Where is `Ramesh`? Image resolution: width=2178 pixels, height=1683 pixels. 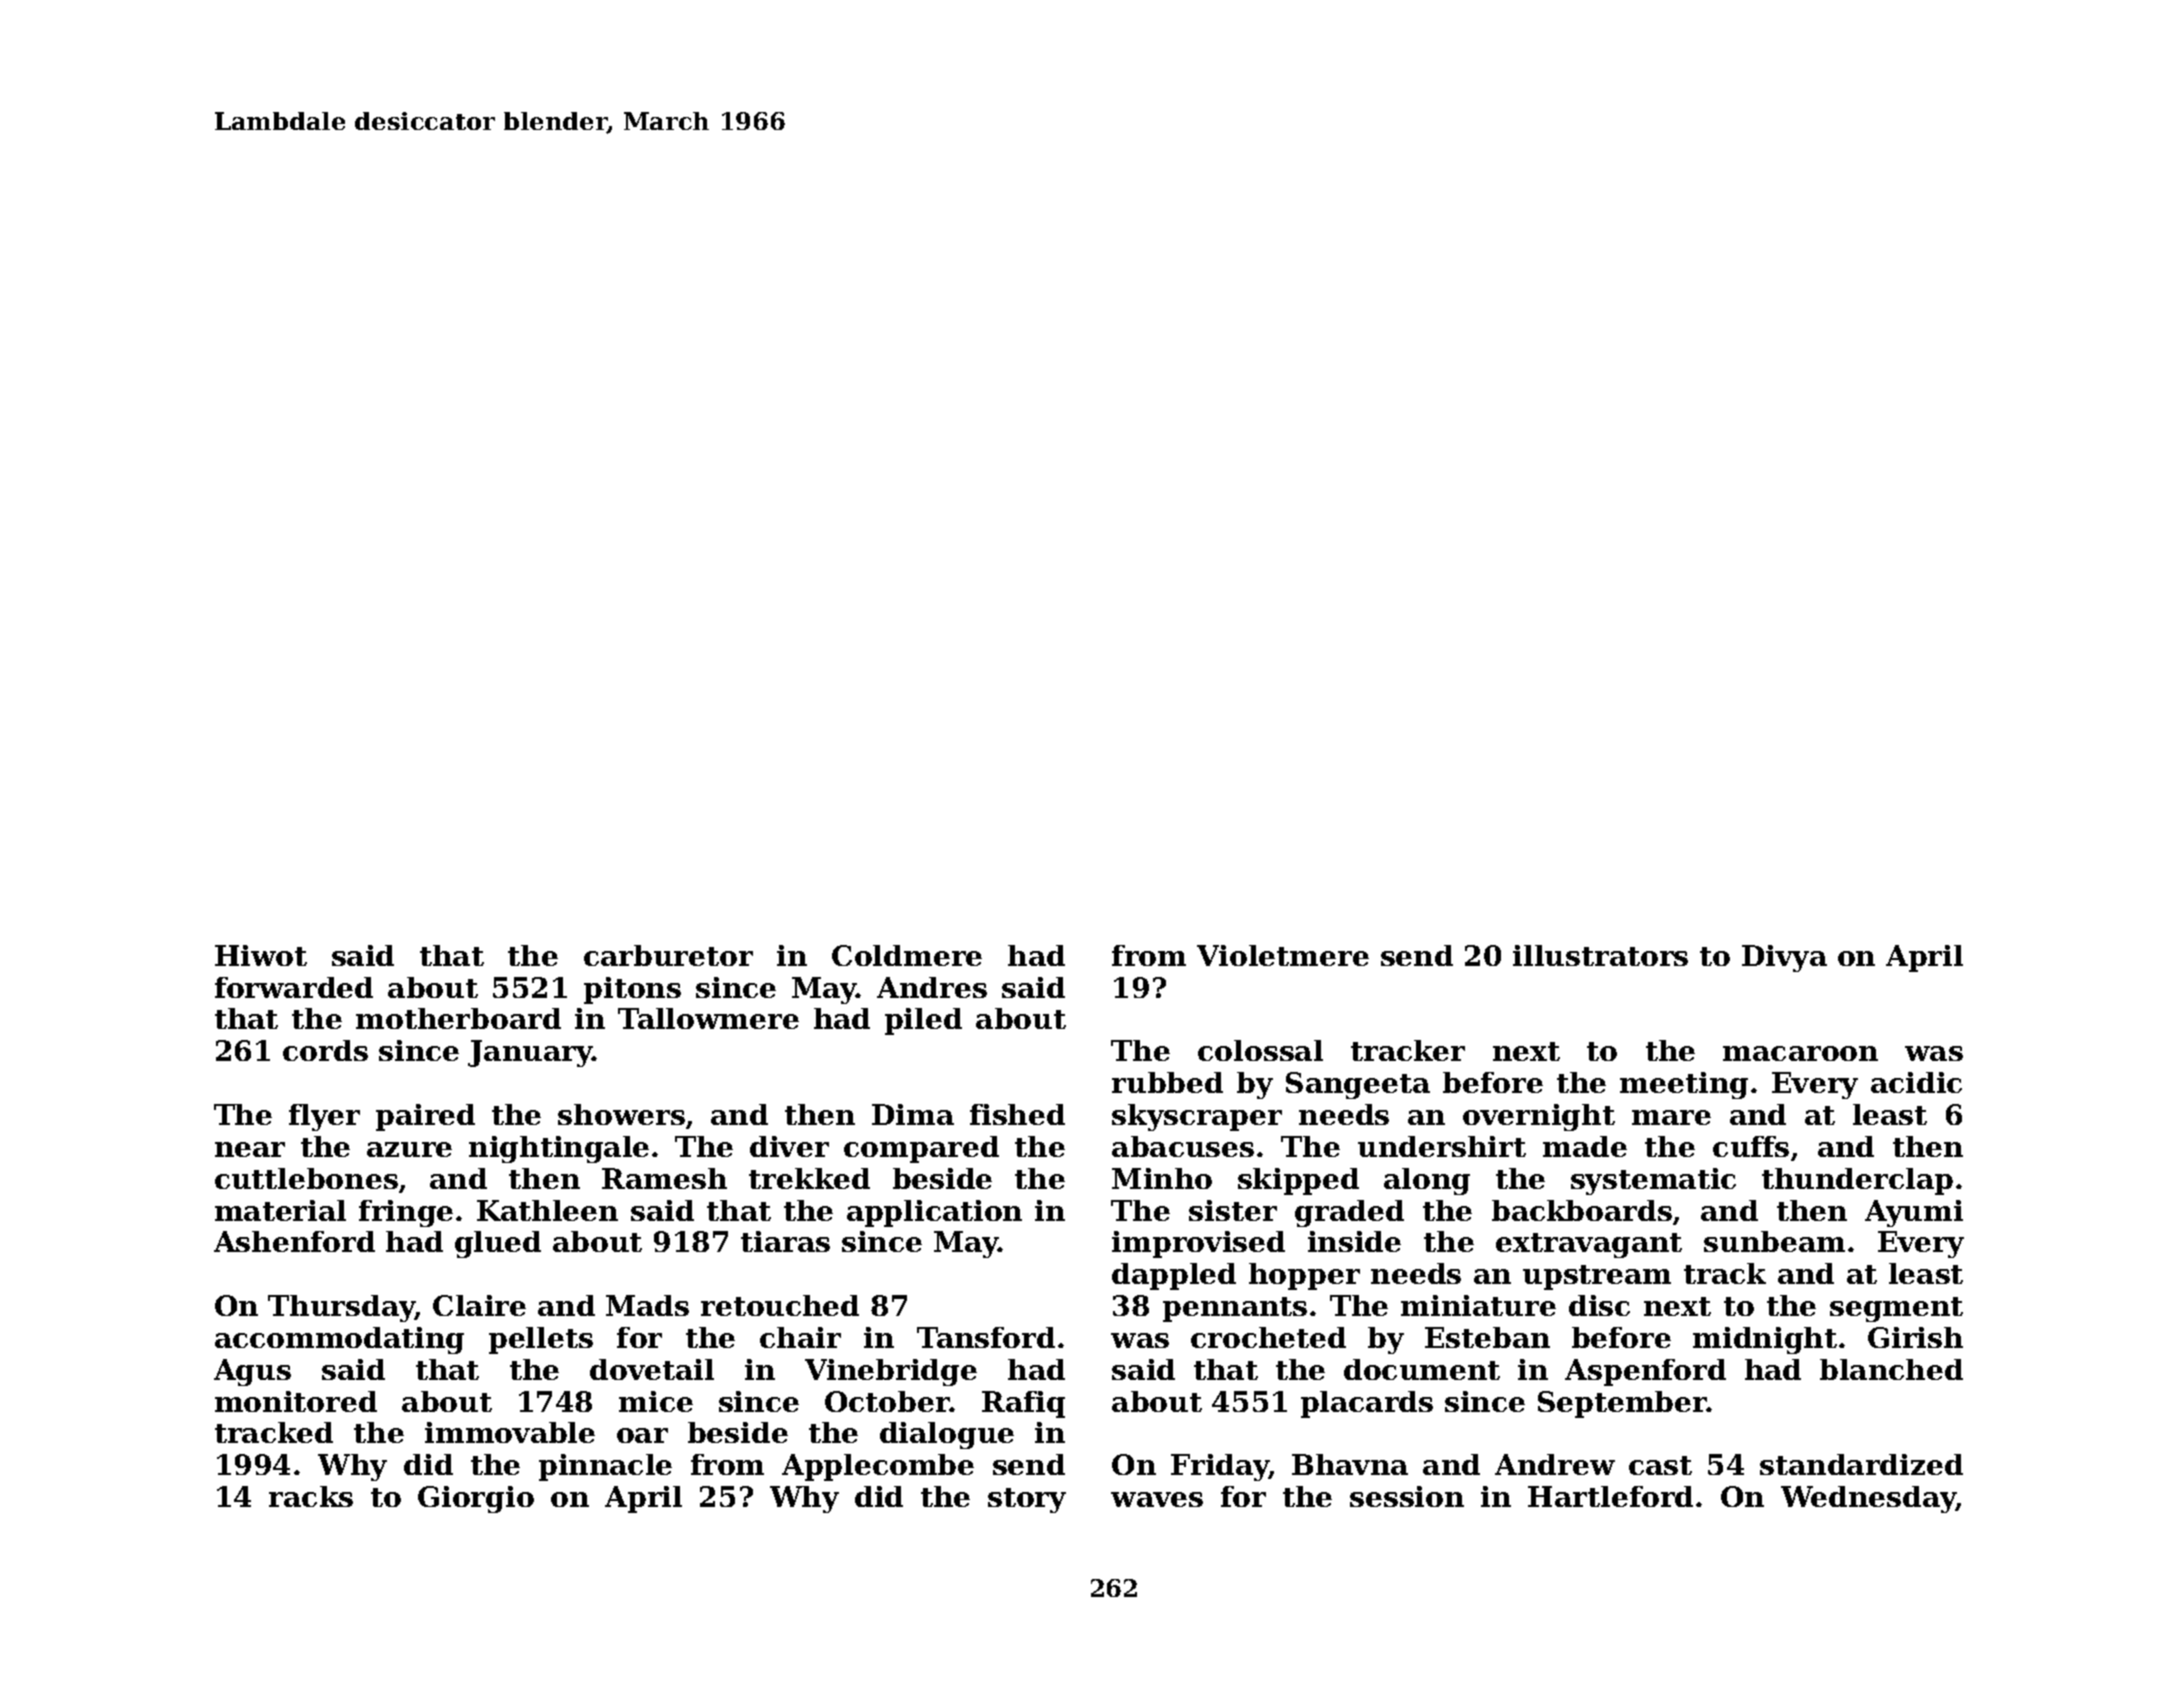
Ramesh is located at coordinates (664, 1178).
